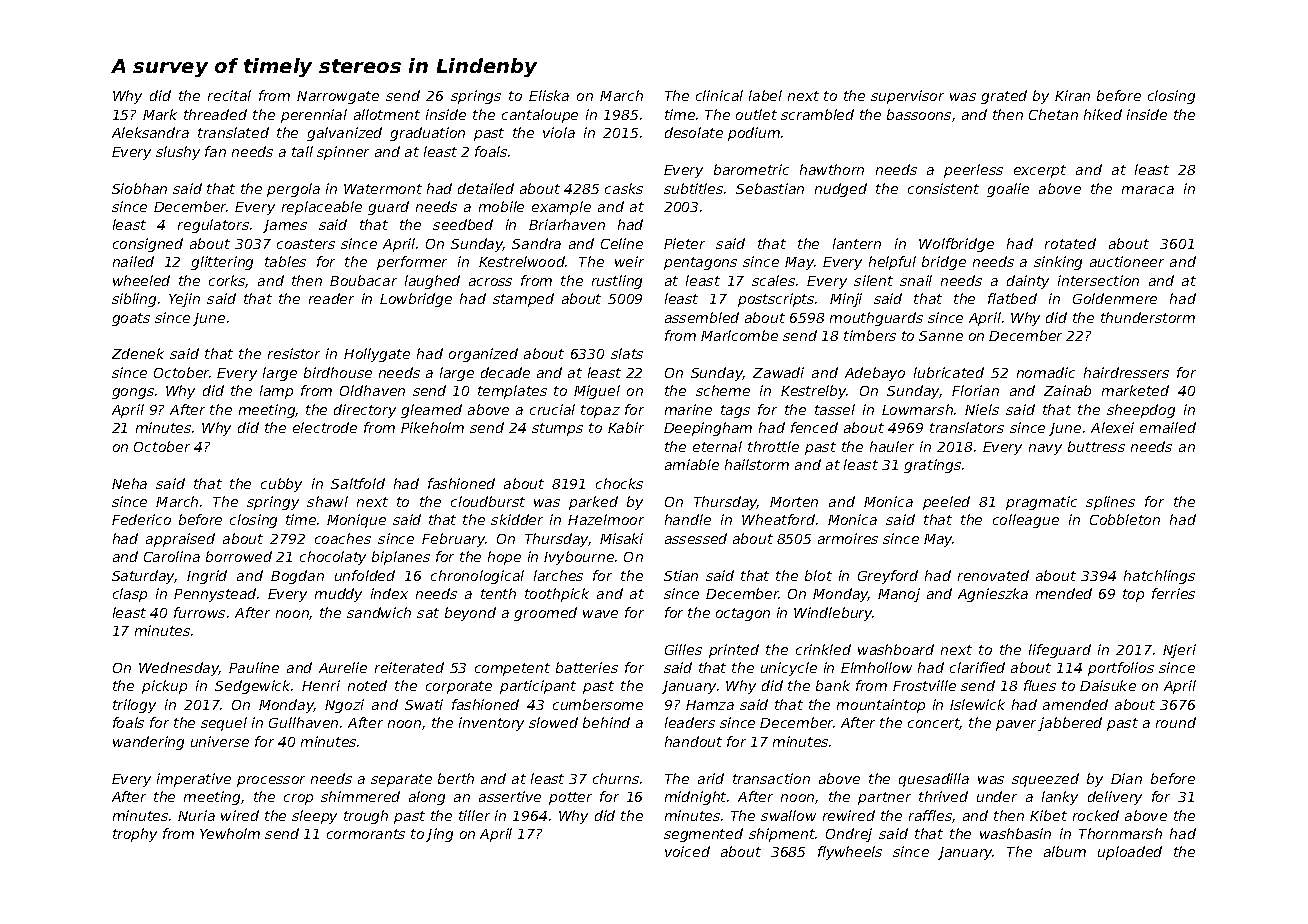 Image resolution: width=1308 pixels, height=924 pixels. I want to click on Jing, so click(439, 835).
